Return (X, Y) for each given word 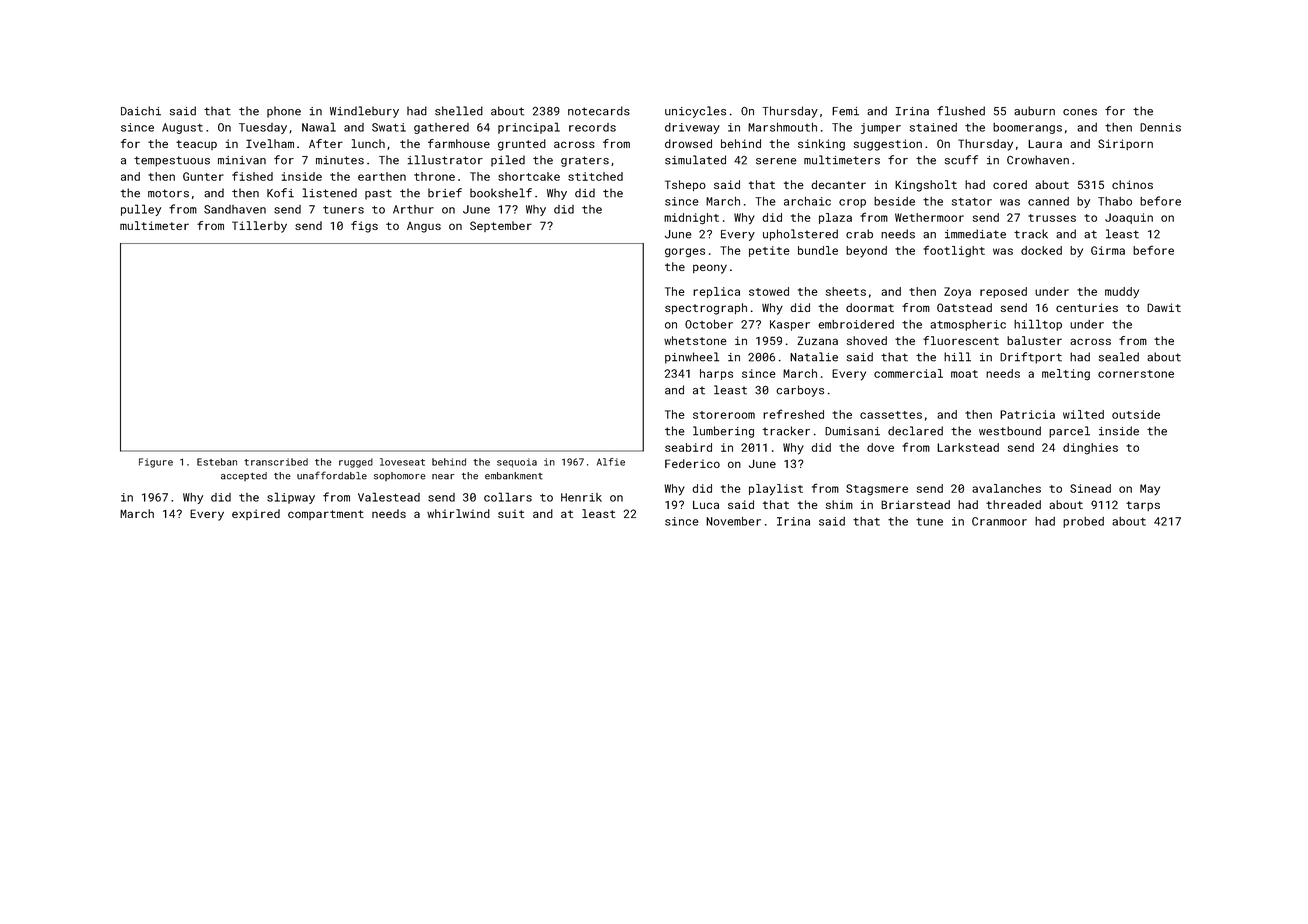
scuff (961, 160)
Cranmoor (999, 521)
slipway (291, 498)
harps (716, 374)
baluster (1034, 340)
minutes (340, 160)
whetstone (695, 340)
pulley (141, 210)
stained (933, 127)
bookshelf (501, 193)
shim (839, 504)
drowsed (688, 143)
